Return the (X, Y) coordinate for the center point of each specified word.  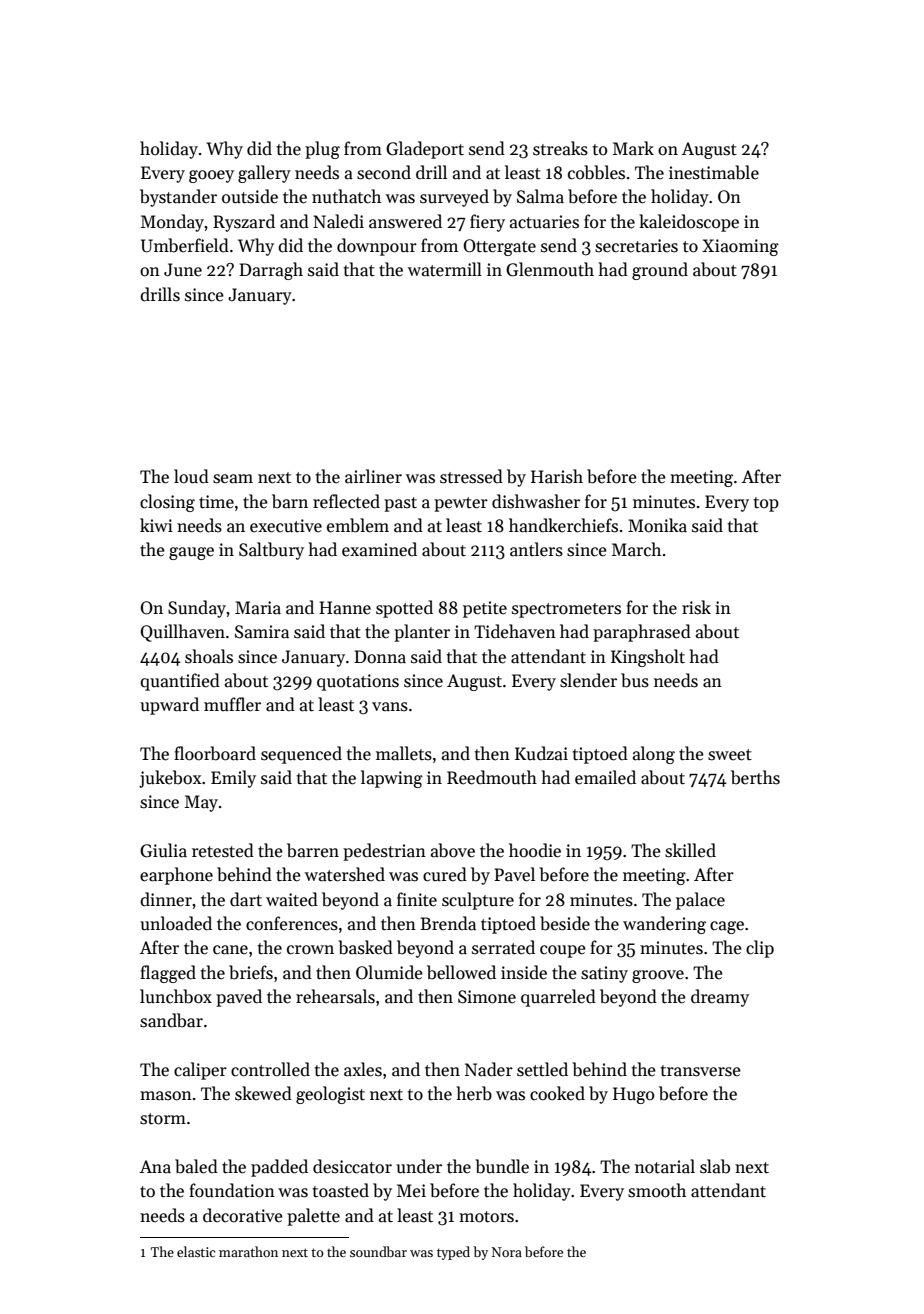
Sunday (197, 609)
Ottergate (499, 247)
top (766, 504)
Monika (657, 525)
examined (379, 549)
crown (310, 950)
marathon (248, 1251)
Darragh (271, 271)
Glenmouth (550, 269)
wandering (664, 925)
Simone (487, 997)
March (636, 549)
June (183, 270)
